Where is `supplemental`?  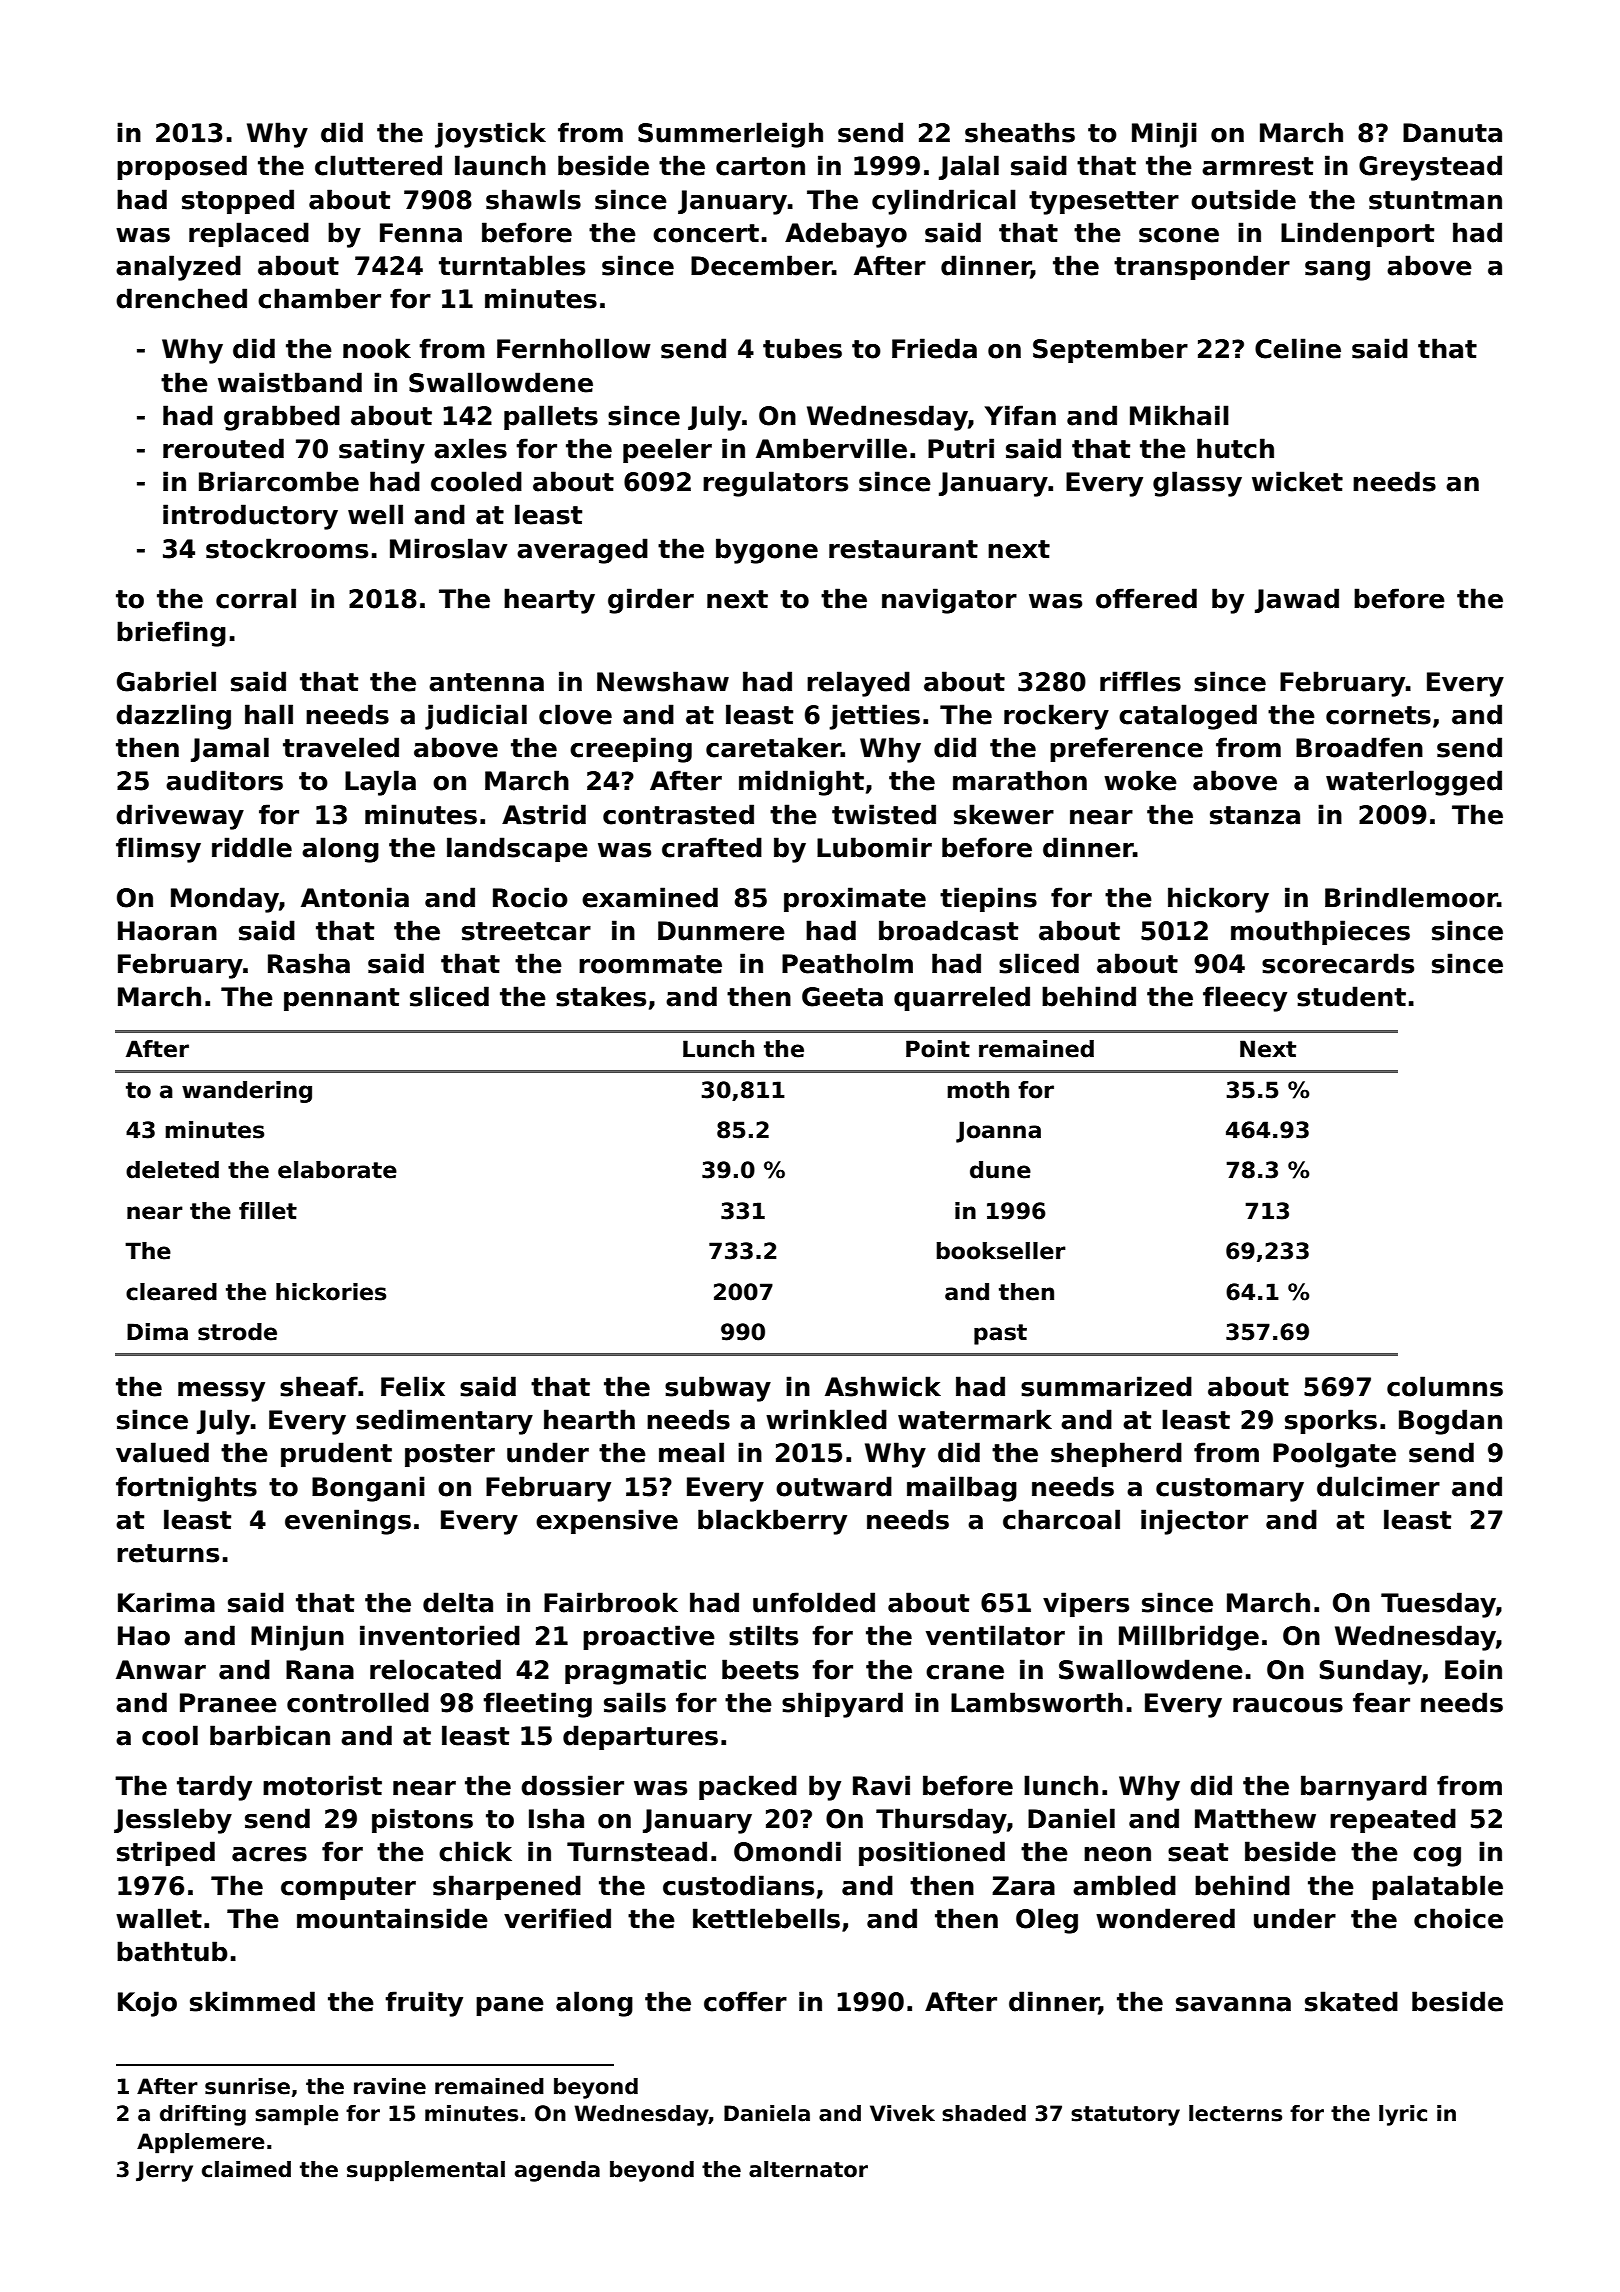 supplemental is located at coordinates (426, 2171).
